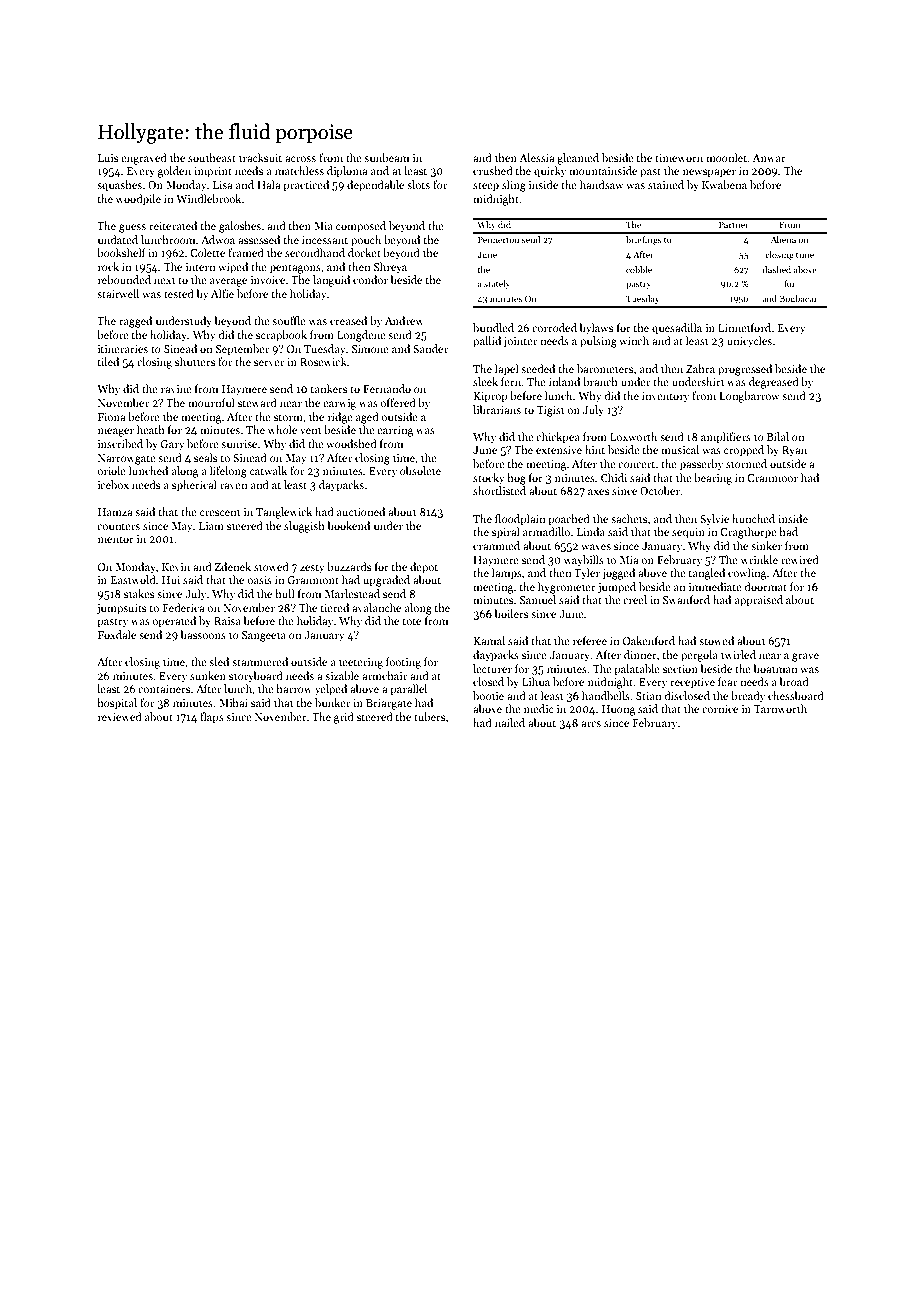 The image size is (924, 1308). I want to click on Liam, so click(211, 526).
